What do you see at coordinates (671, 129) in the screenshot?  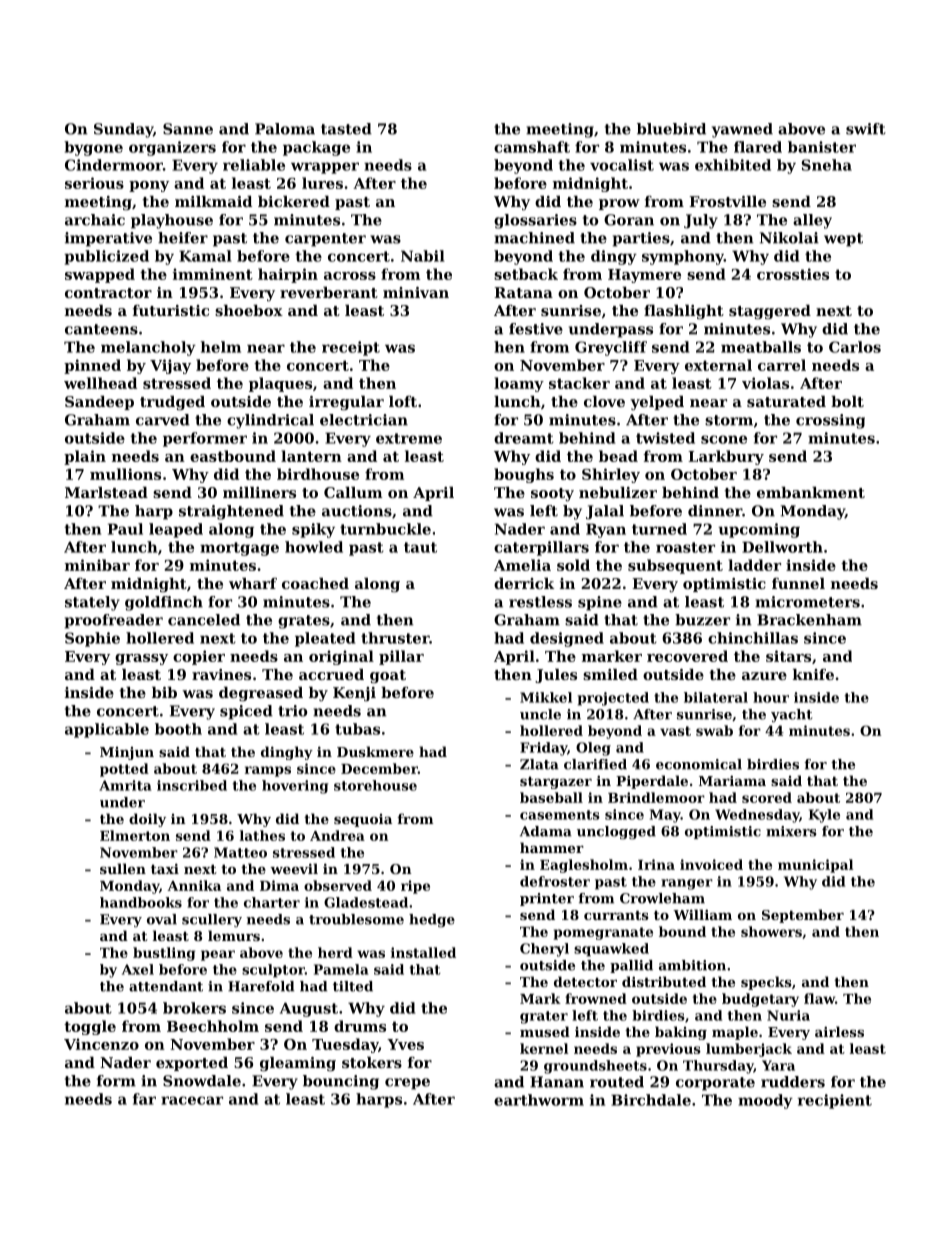 I see `bluebird` at bounding box center [671, 129].
